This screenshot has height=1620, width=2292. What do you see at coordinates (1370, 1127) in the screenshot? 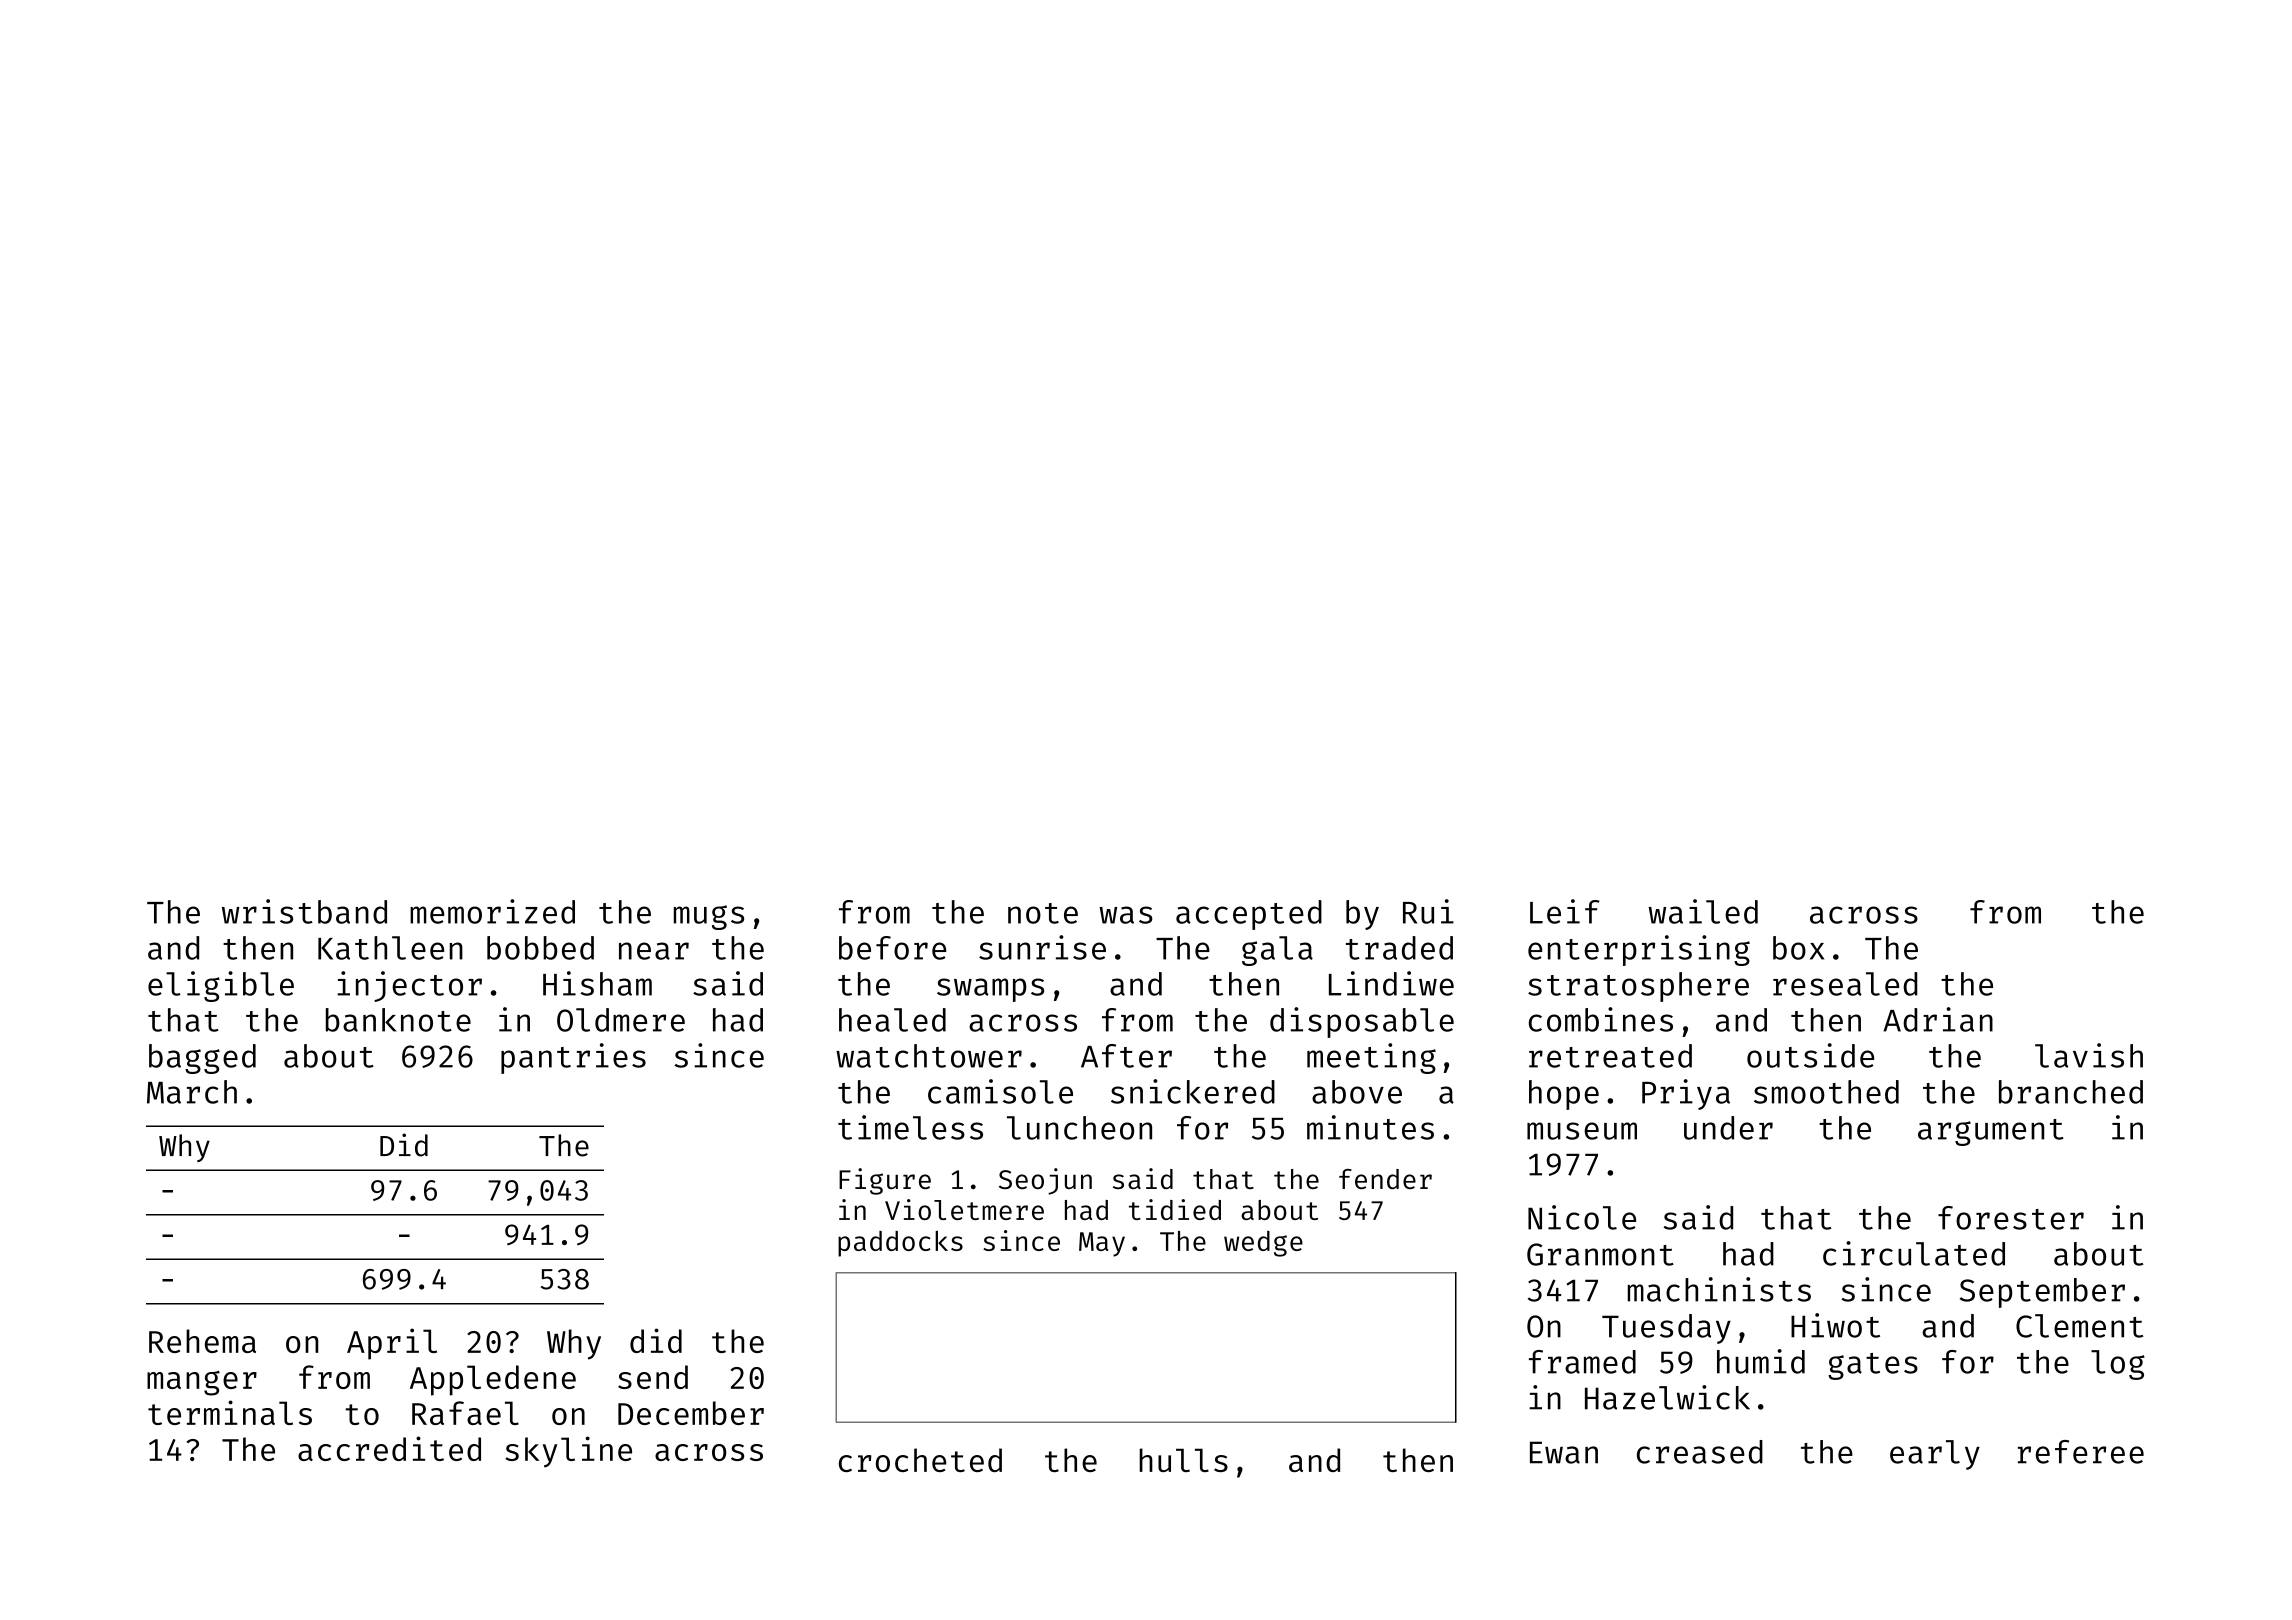
I see `minutes` at bounding box center [1370, 1127].
